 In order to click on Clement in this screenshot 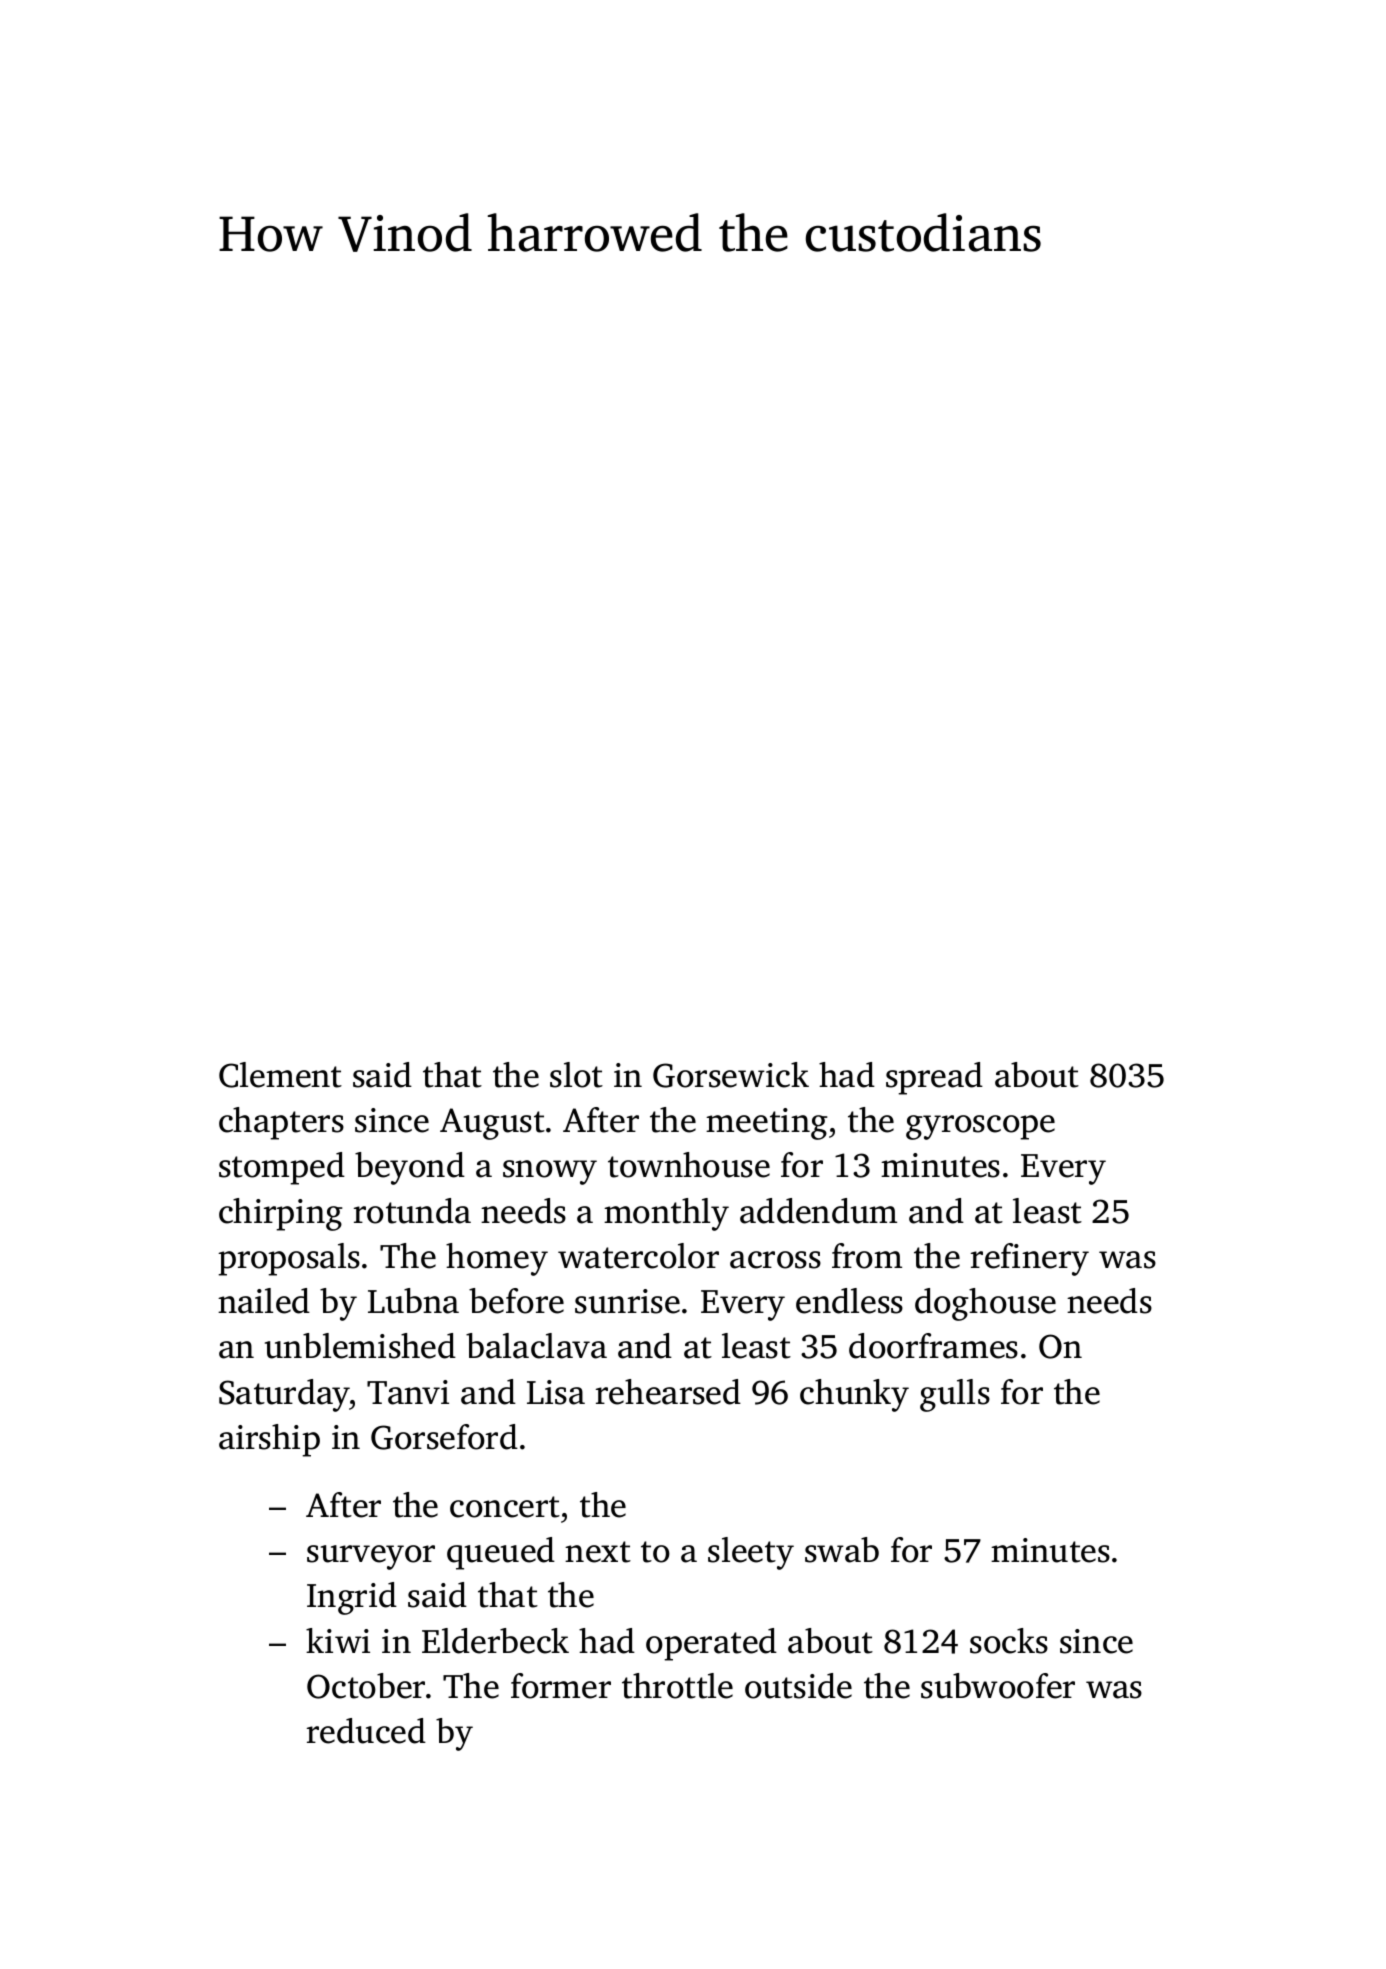, I will do `click(280, 1075)`.
